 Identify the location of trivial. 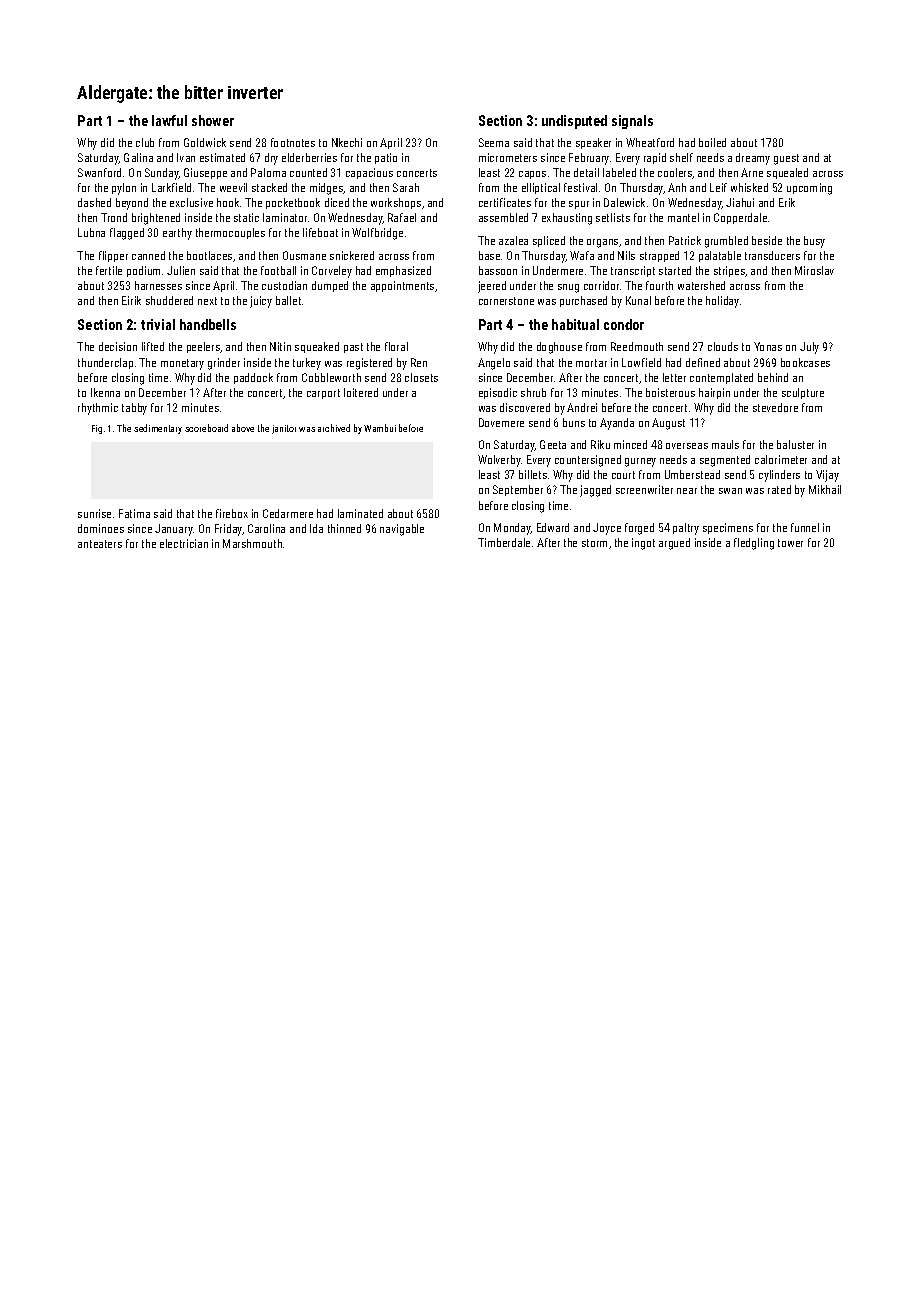
(158, 324).
